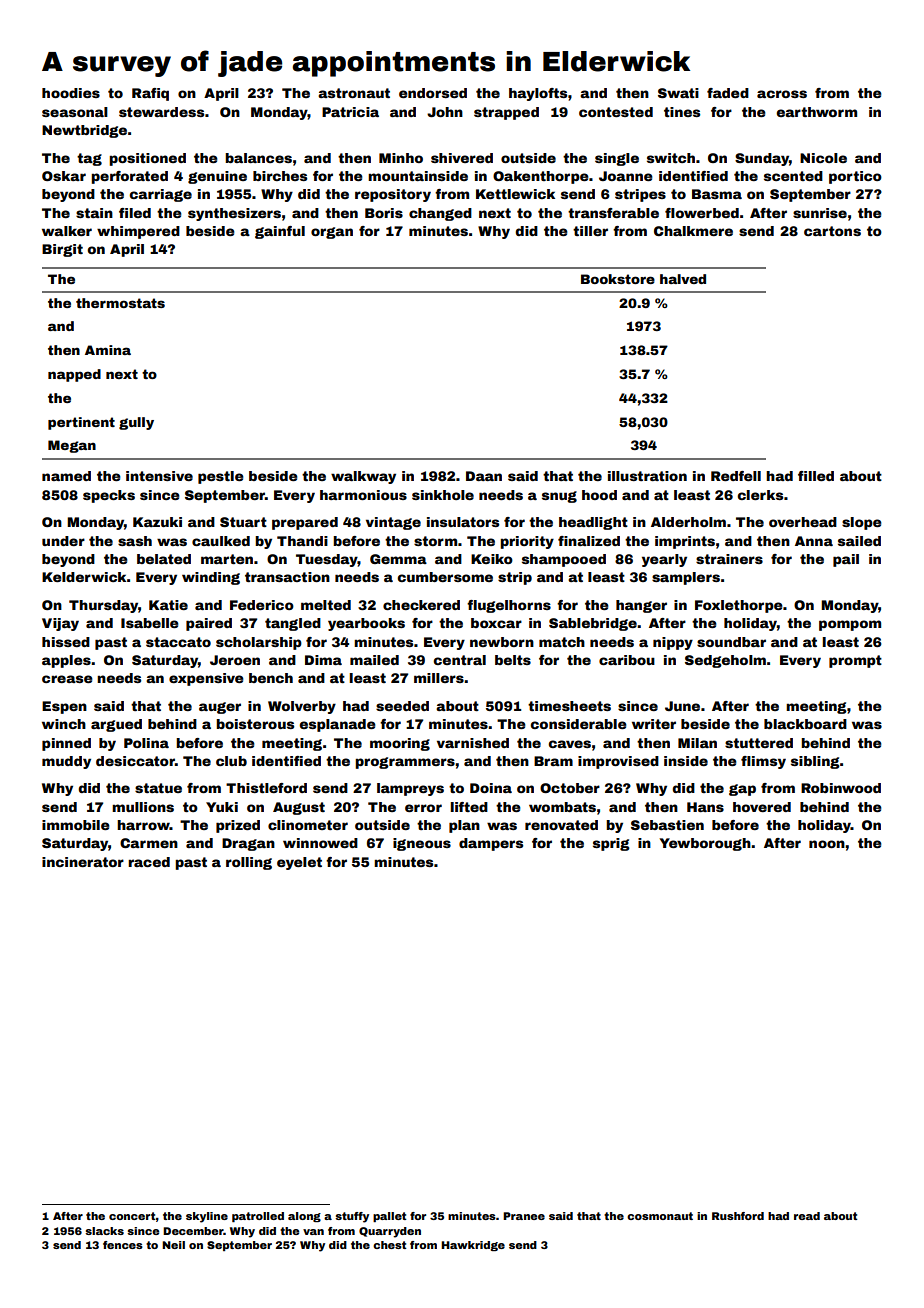  What do you see at coordinates (150, 94) in the image?
I see `Rafiq` at bounding box center [150, 94].
